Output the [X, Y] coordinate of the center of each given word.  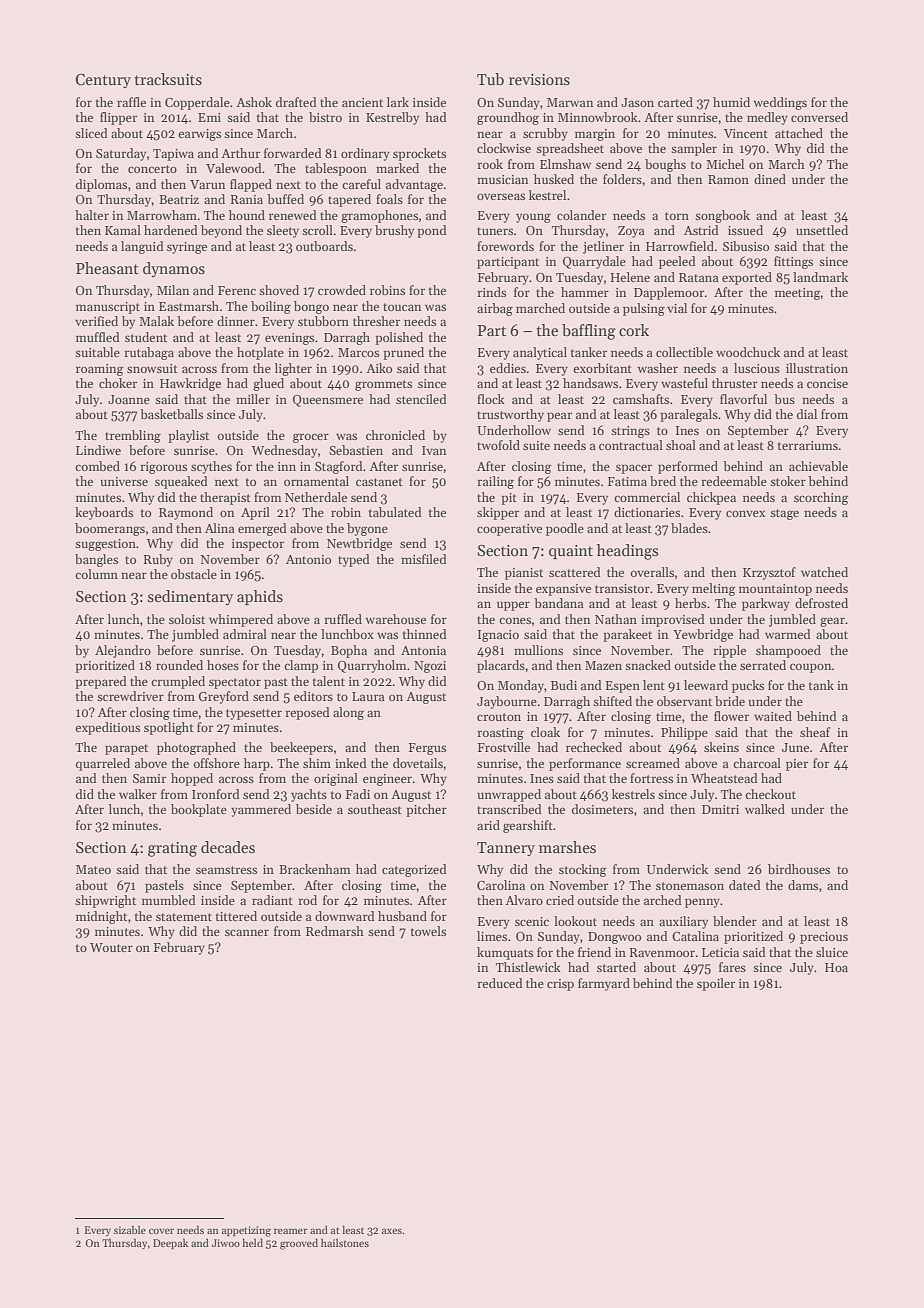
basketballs [171, 414]
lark [398, 102]
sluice [832, 952]
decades [228, 847]
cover [161, 1231]
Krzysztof [769, 573]
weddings [780, 103]
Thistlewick [528, 967]
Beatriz [179, 199]
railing [495, 482]
